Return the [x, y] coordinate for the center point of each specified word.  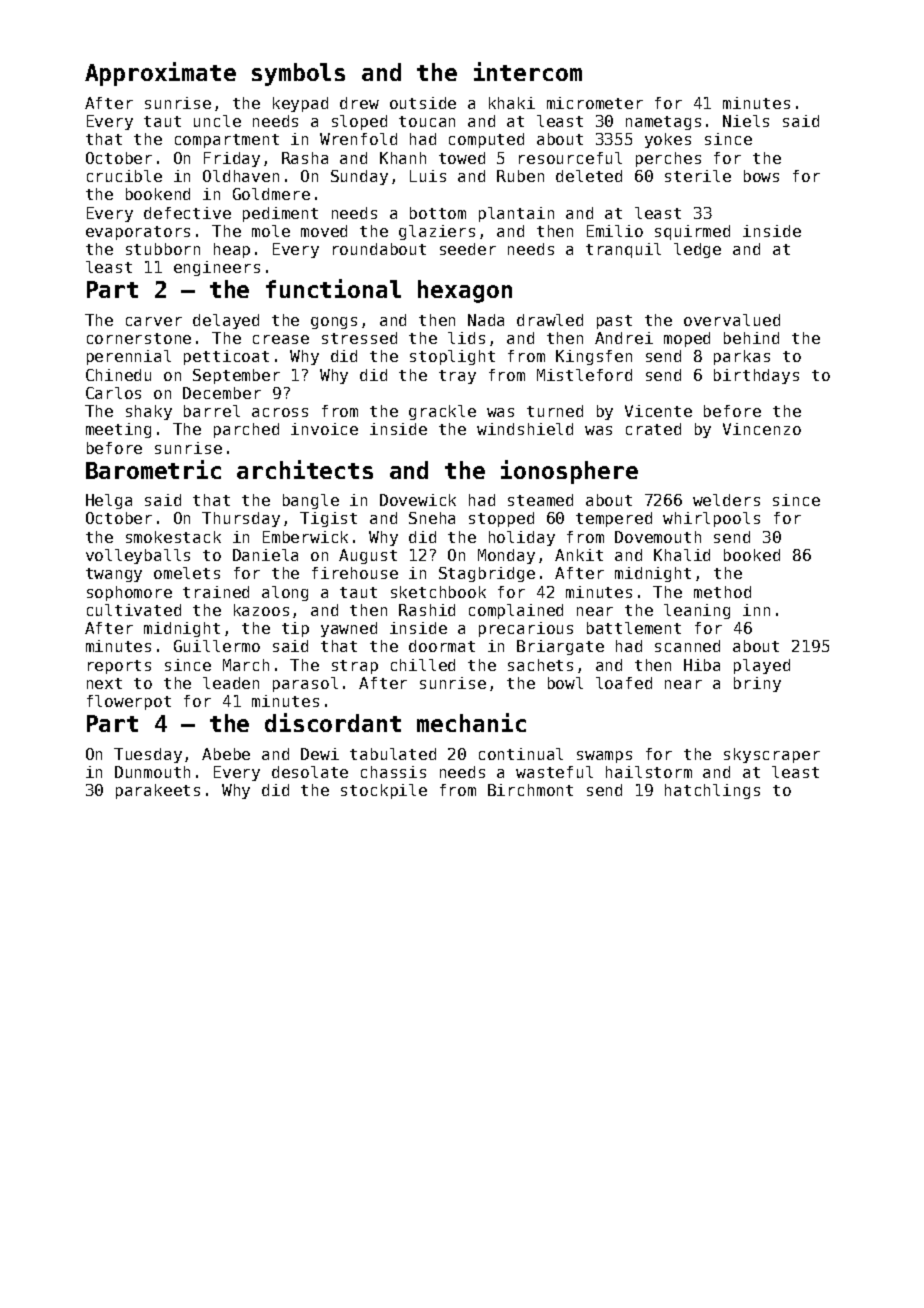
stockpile [384, 791]
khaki [512, 103]
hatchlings [712, 791]
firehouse [355, 573]
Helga [109, 501]
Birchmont [530, 790]
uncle [217, 121]
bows [761, 176]
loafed [624, 683]
